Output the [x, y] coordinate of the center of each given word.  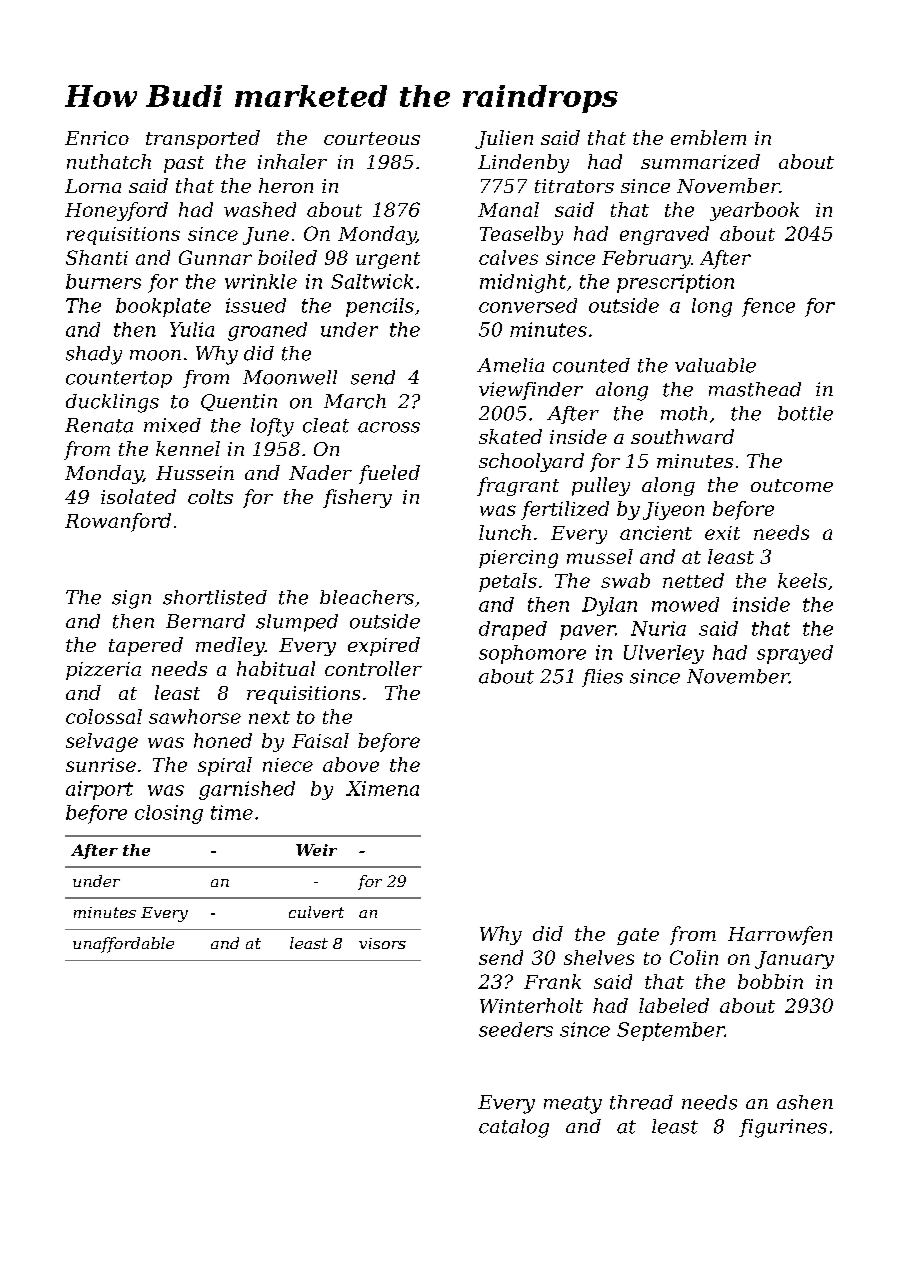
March [355, 401]
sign [131, 599]
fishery [357, 498]
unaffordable [123, 945]
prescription [675, 283]
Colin [694, 957]
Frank [552, 981]
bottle [805, 413]
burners [103, 281]
